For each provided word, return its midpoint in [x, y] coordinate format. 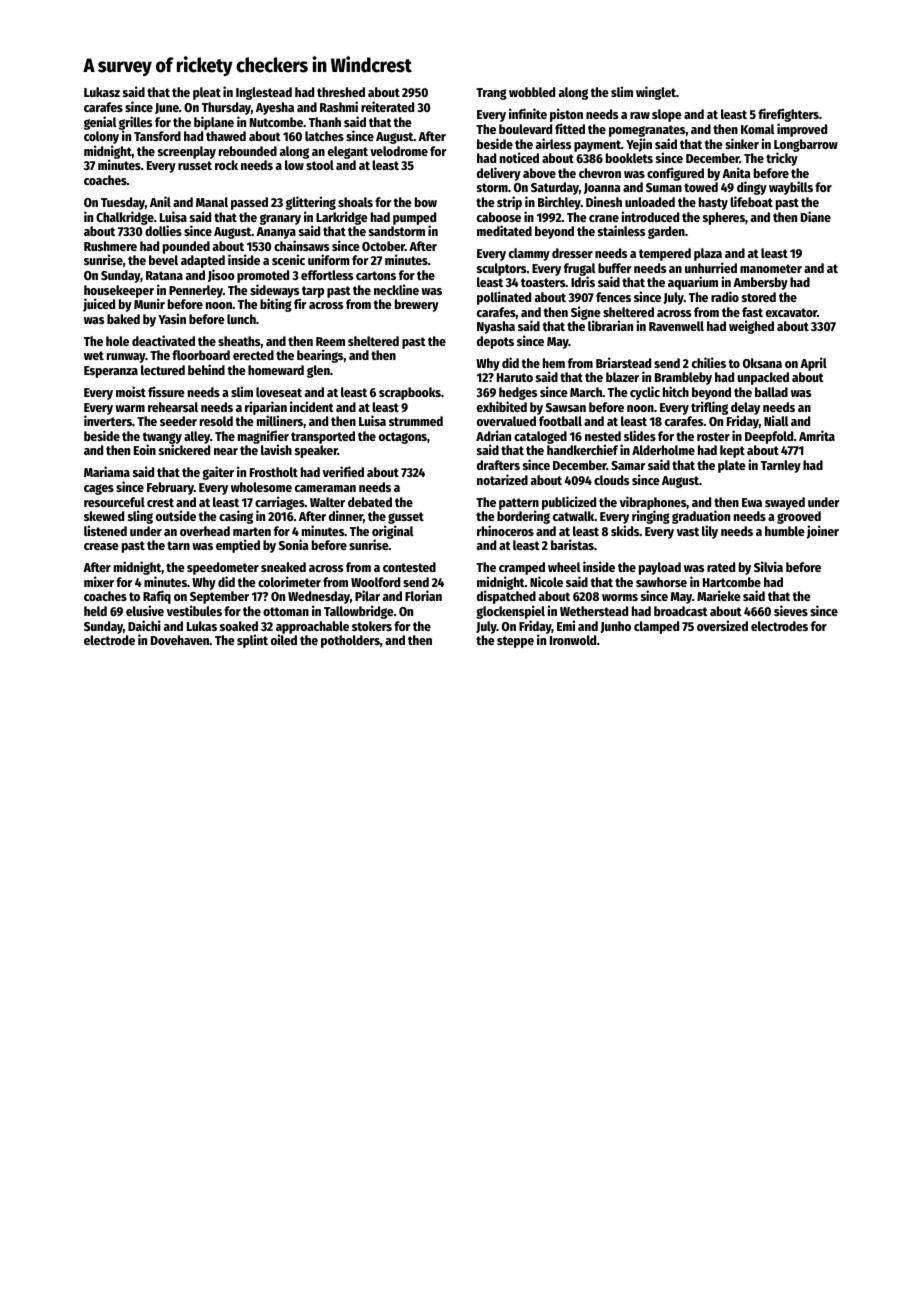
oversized [722, 625]
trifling [709, 408]
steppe [515, 642]
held [95, 611]
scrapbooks [410, 393]
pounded [186, 247]
